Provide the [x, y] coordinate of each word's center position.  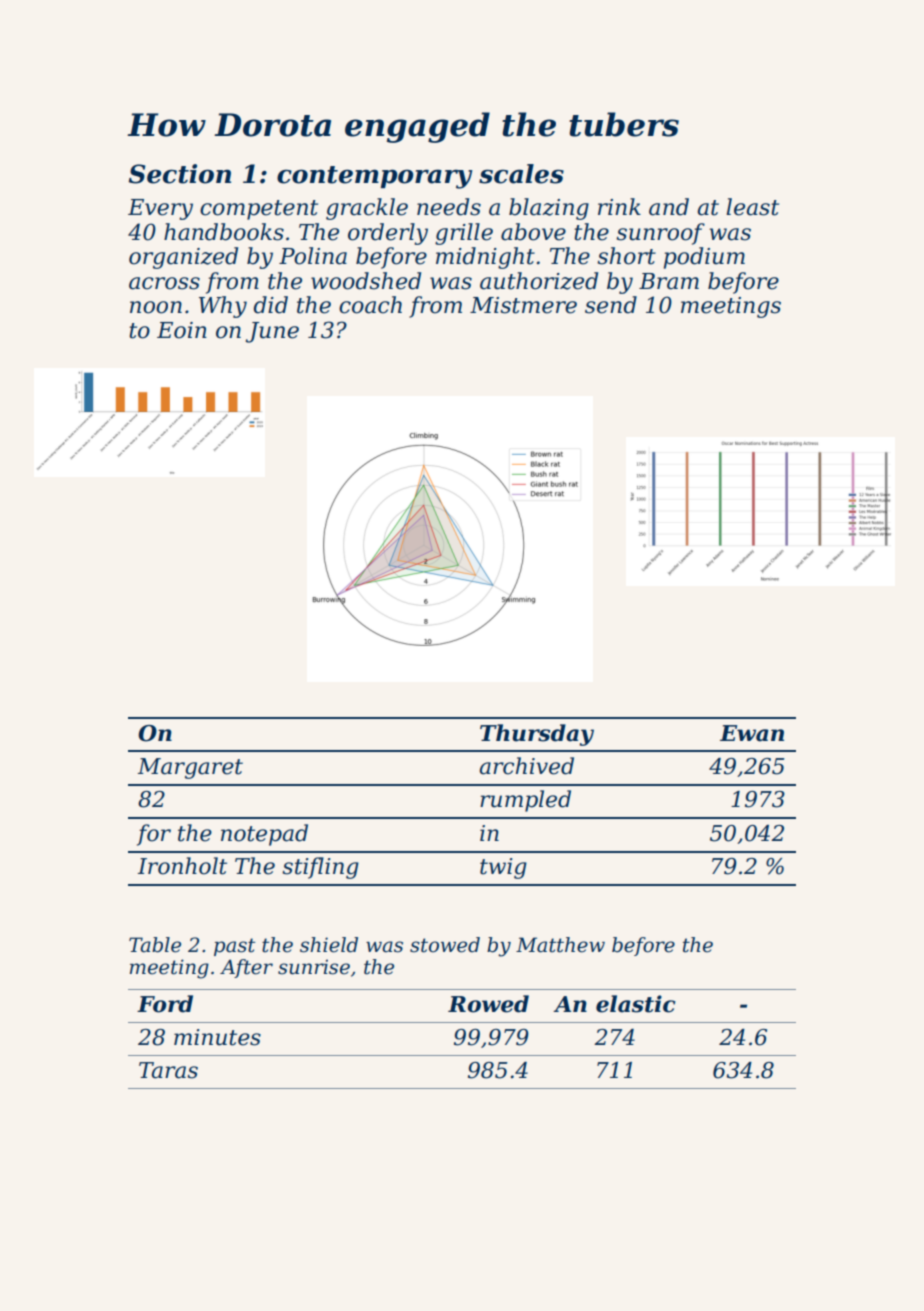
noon [156, 307]
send [611, 305]
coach [370, 305]
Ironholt [182, 866]
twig [503, 868]
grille [464, 234]
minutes [217, 1037]
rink [619, 206]
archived [527, 766]
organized [183, 258]
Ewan [752, 733]
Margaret [190, 768]
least [752, 207]
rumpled [525, 801]
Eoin [182, 330]
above [533, 232]
